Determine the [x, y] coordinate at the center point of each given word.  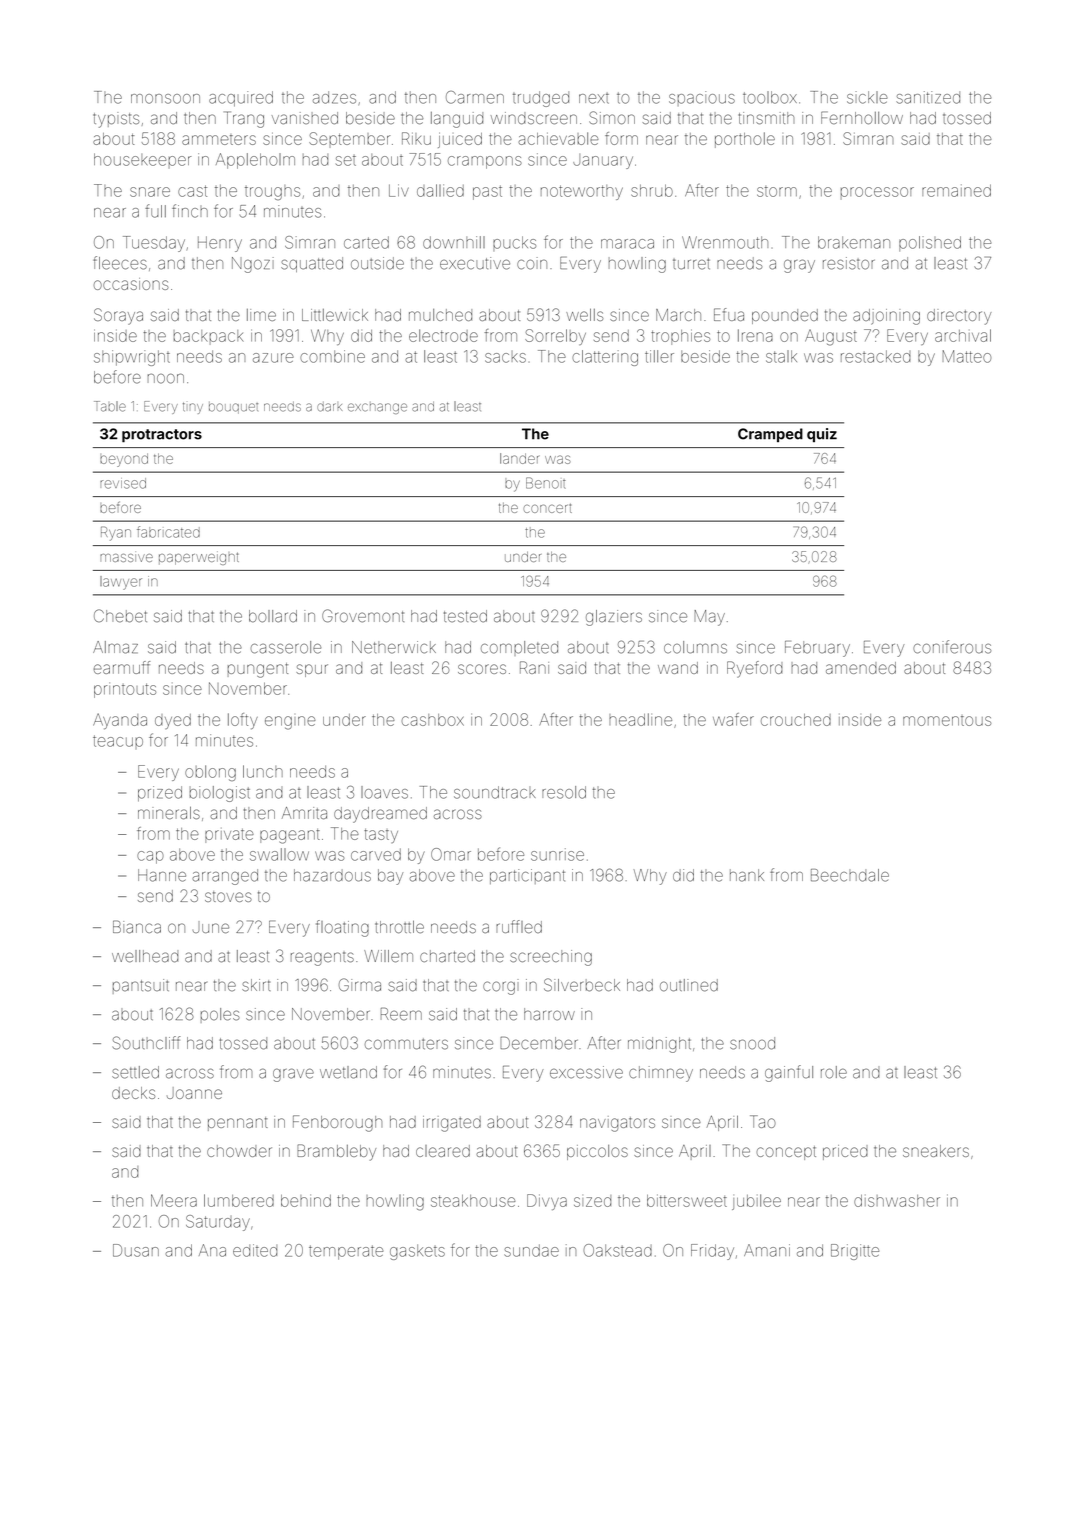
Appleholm [255, 161]
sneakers [936, 1151]
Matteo [967, 356]
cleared [443, 1151]
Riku [416, 138]
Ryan [116, 534]
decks [133, 1093]
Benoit [546, 483]
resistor [849, 263]
